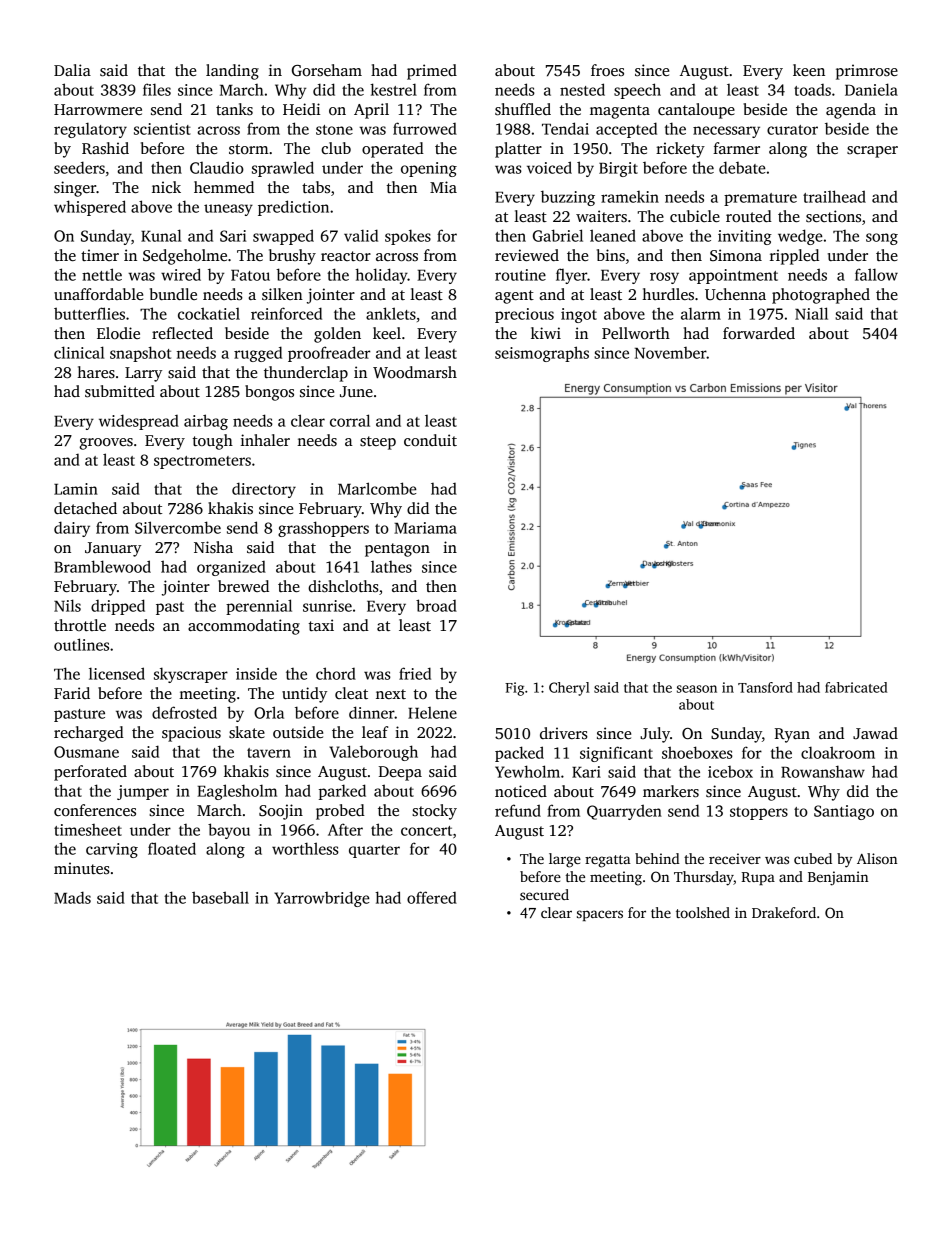  I want to click on keen, so click(809, 70).
